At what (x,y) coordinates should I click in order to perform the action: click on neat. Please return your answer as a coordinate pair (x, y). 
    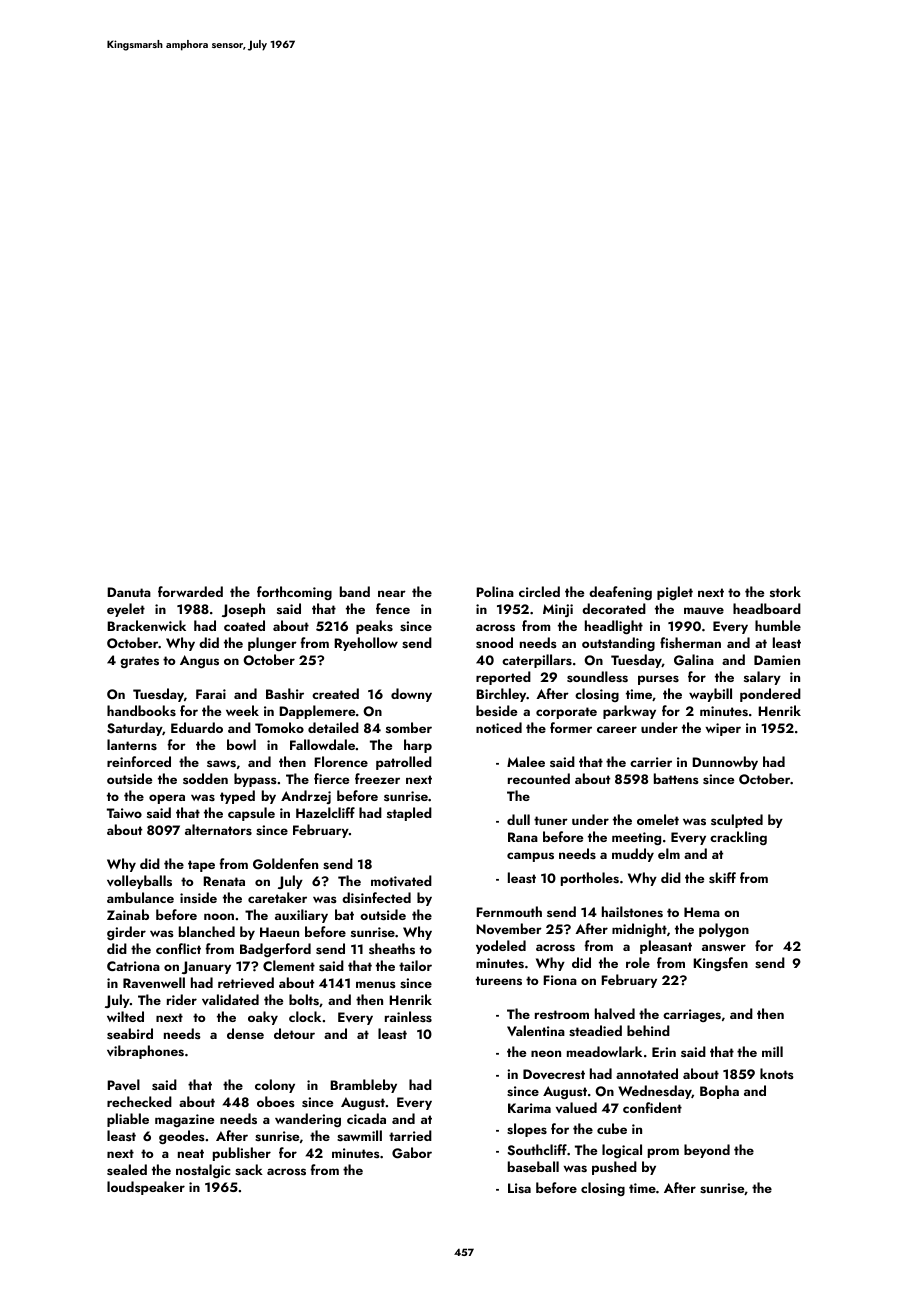
    Looking at the image, I should click on (191, 1153).
